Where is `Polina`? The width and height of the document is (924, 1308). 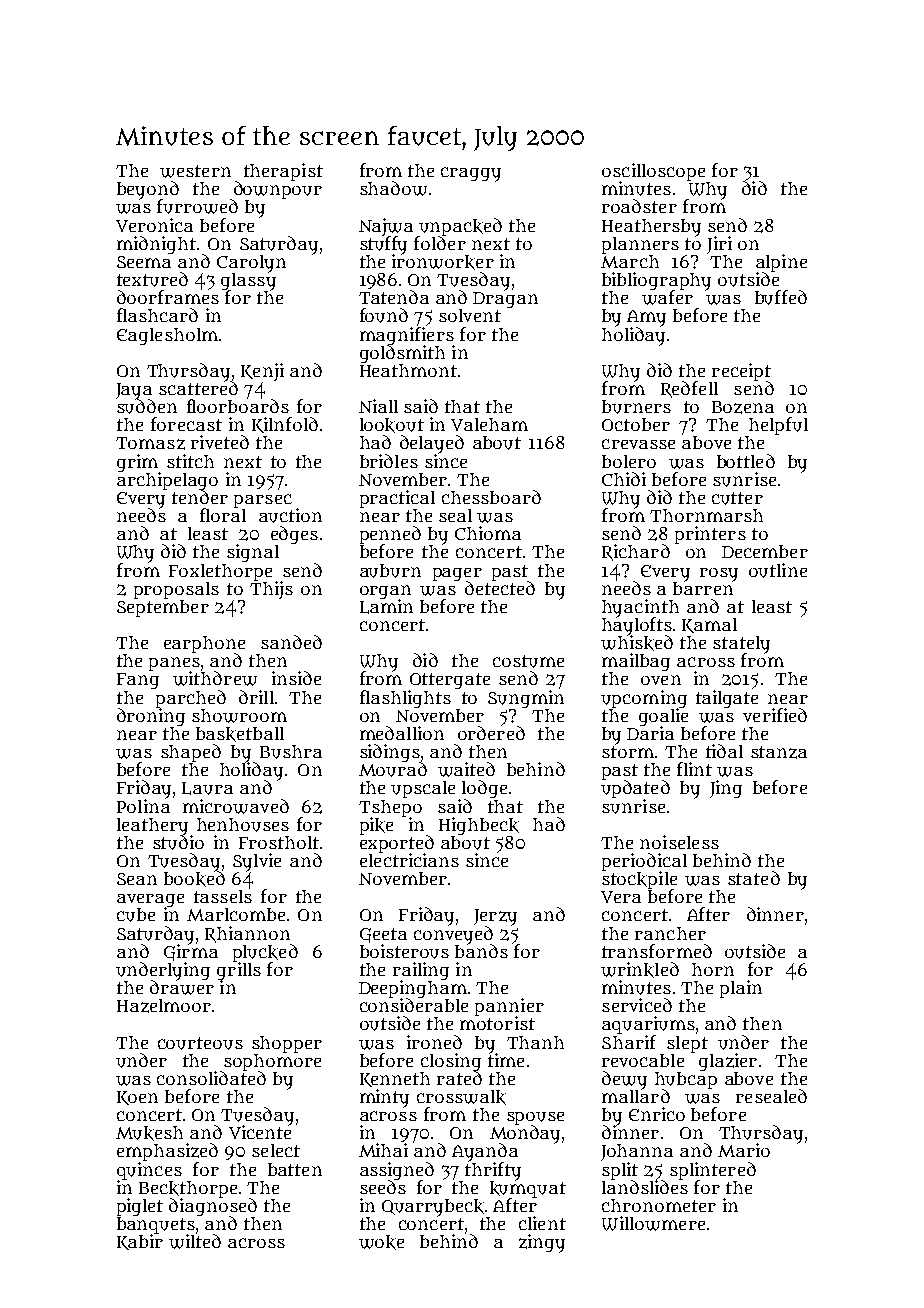
Polina is located at coordinates (143, 806).
